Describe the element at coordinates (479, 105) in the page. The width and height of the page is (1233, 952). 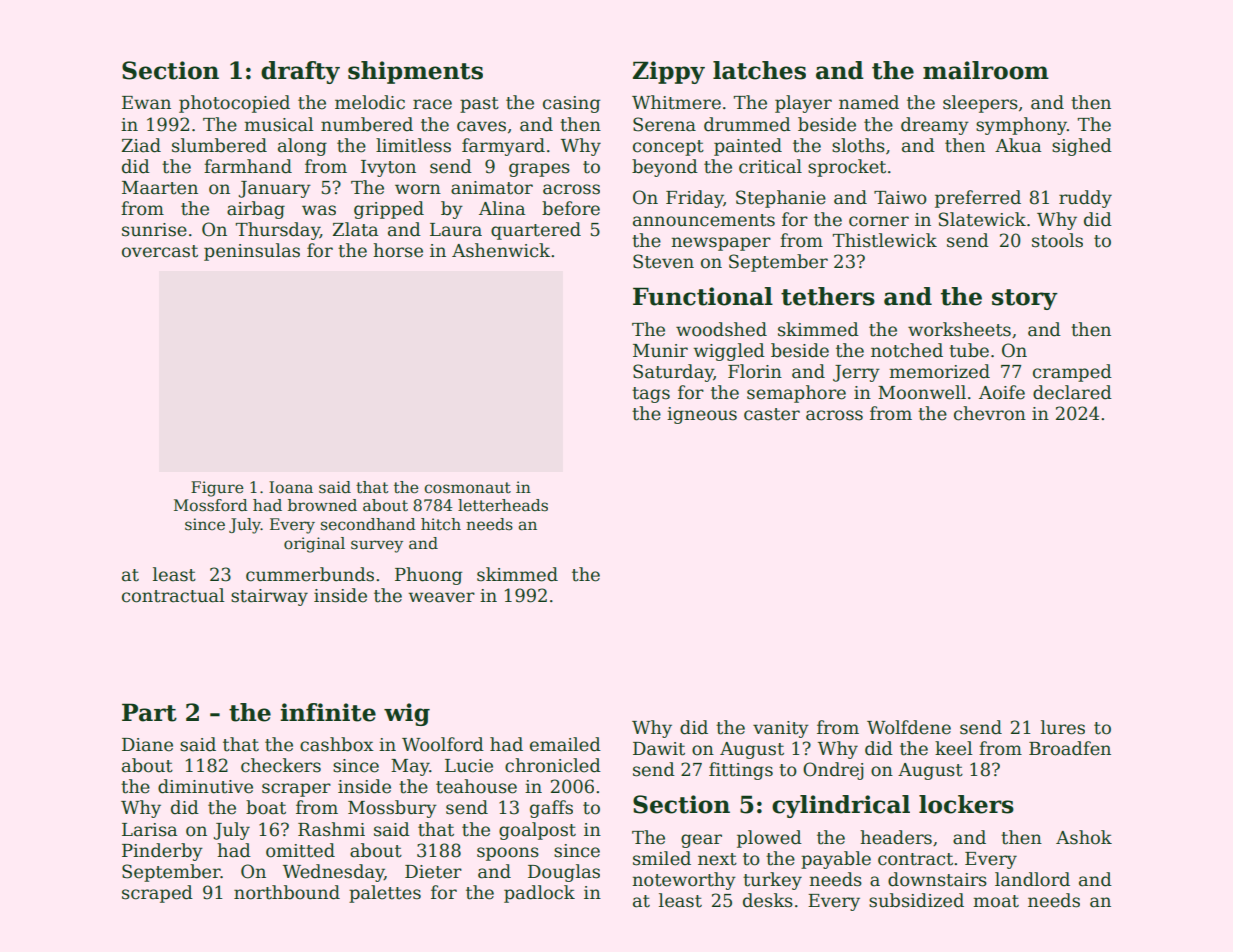
I see `past` at that location.
